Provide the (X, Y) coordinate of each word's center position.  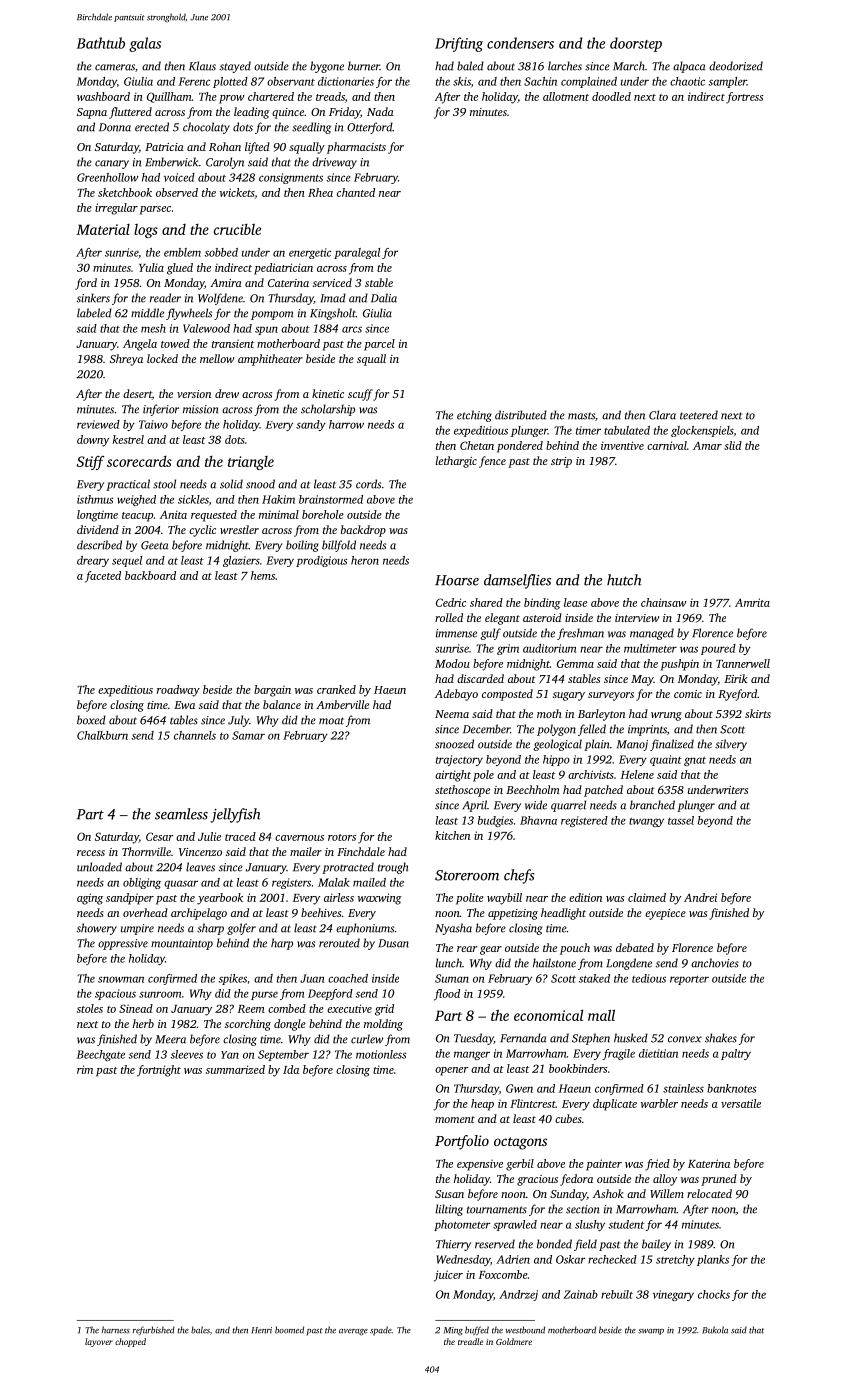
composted (507, 695)
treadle (470, 1341)
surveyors (611, 696)
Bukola (715, 1330)
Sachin (540, 81)
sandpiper (130, 899)
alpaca (689, 67)
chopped (130, 1342)
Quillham (169, 97)
